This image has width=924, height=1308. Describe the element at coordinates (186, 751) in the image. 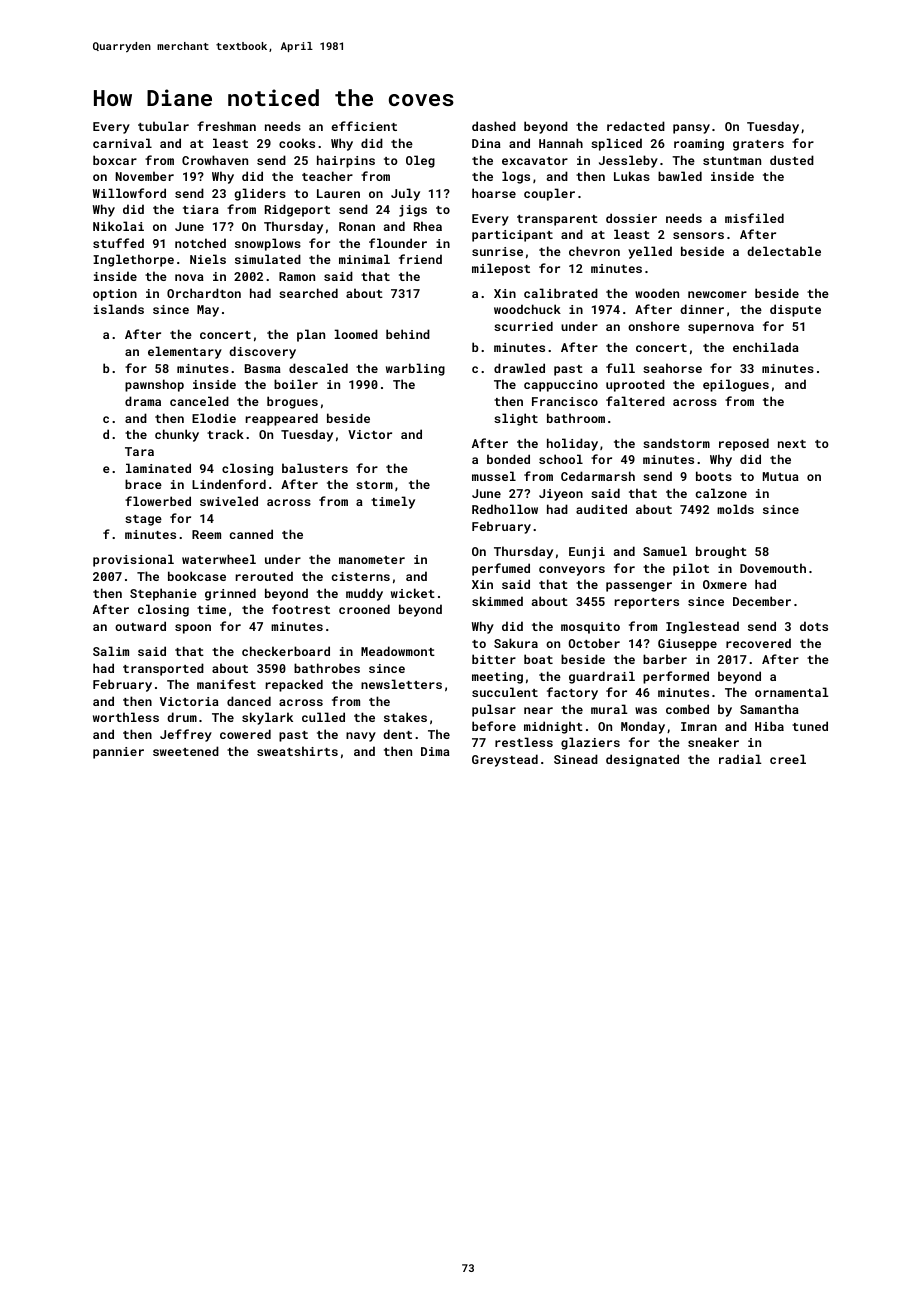

I see `sweetened` at that location.
